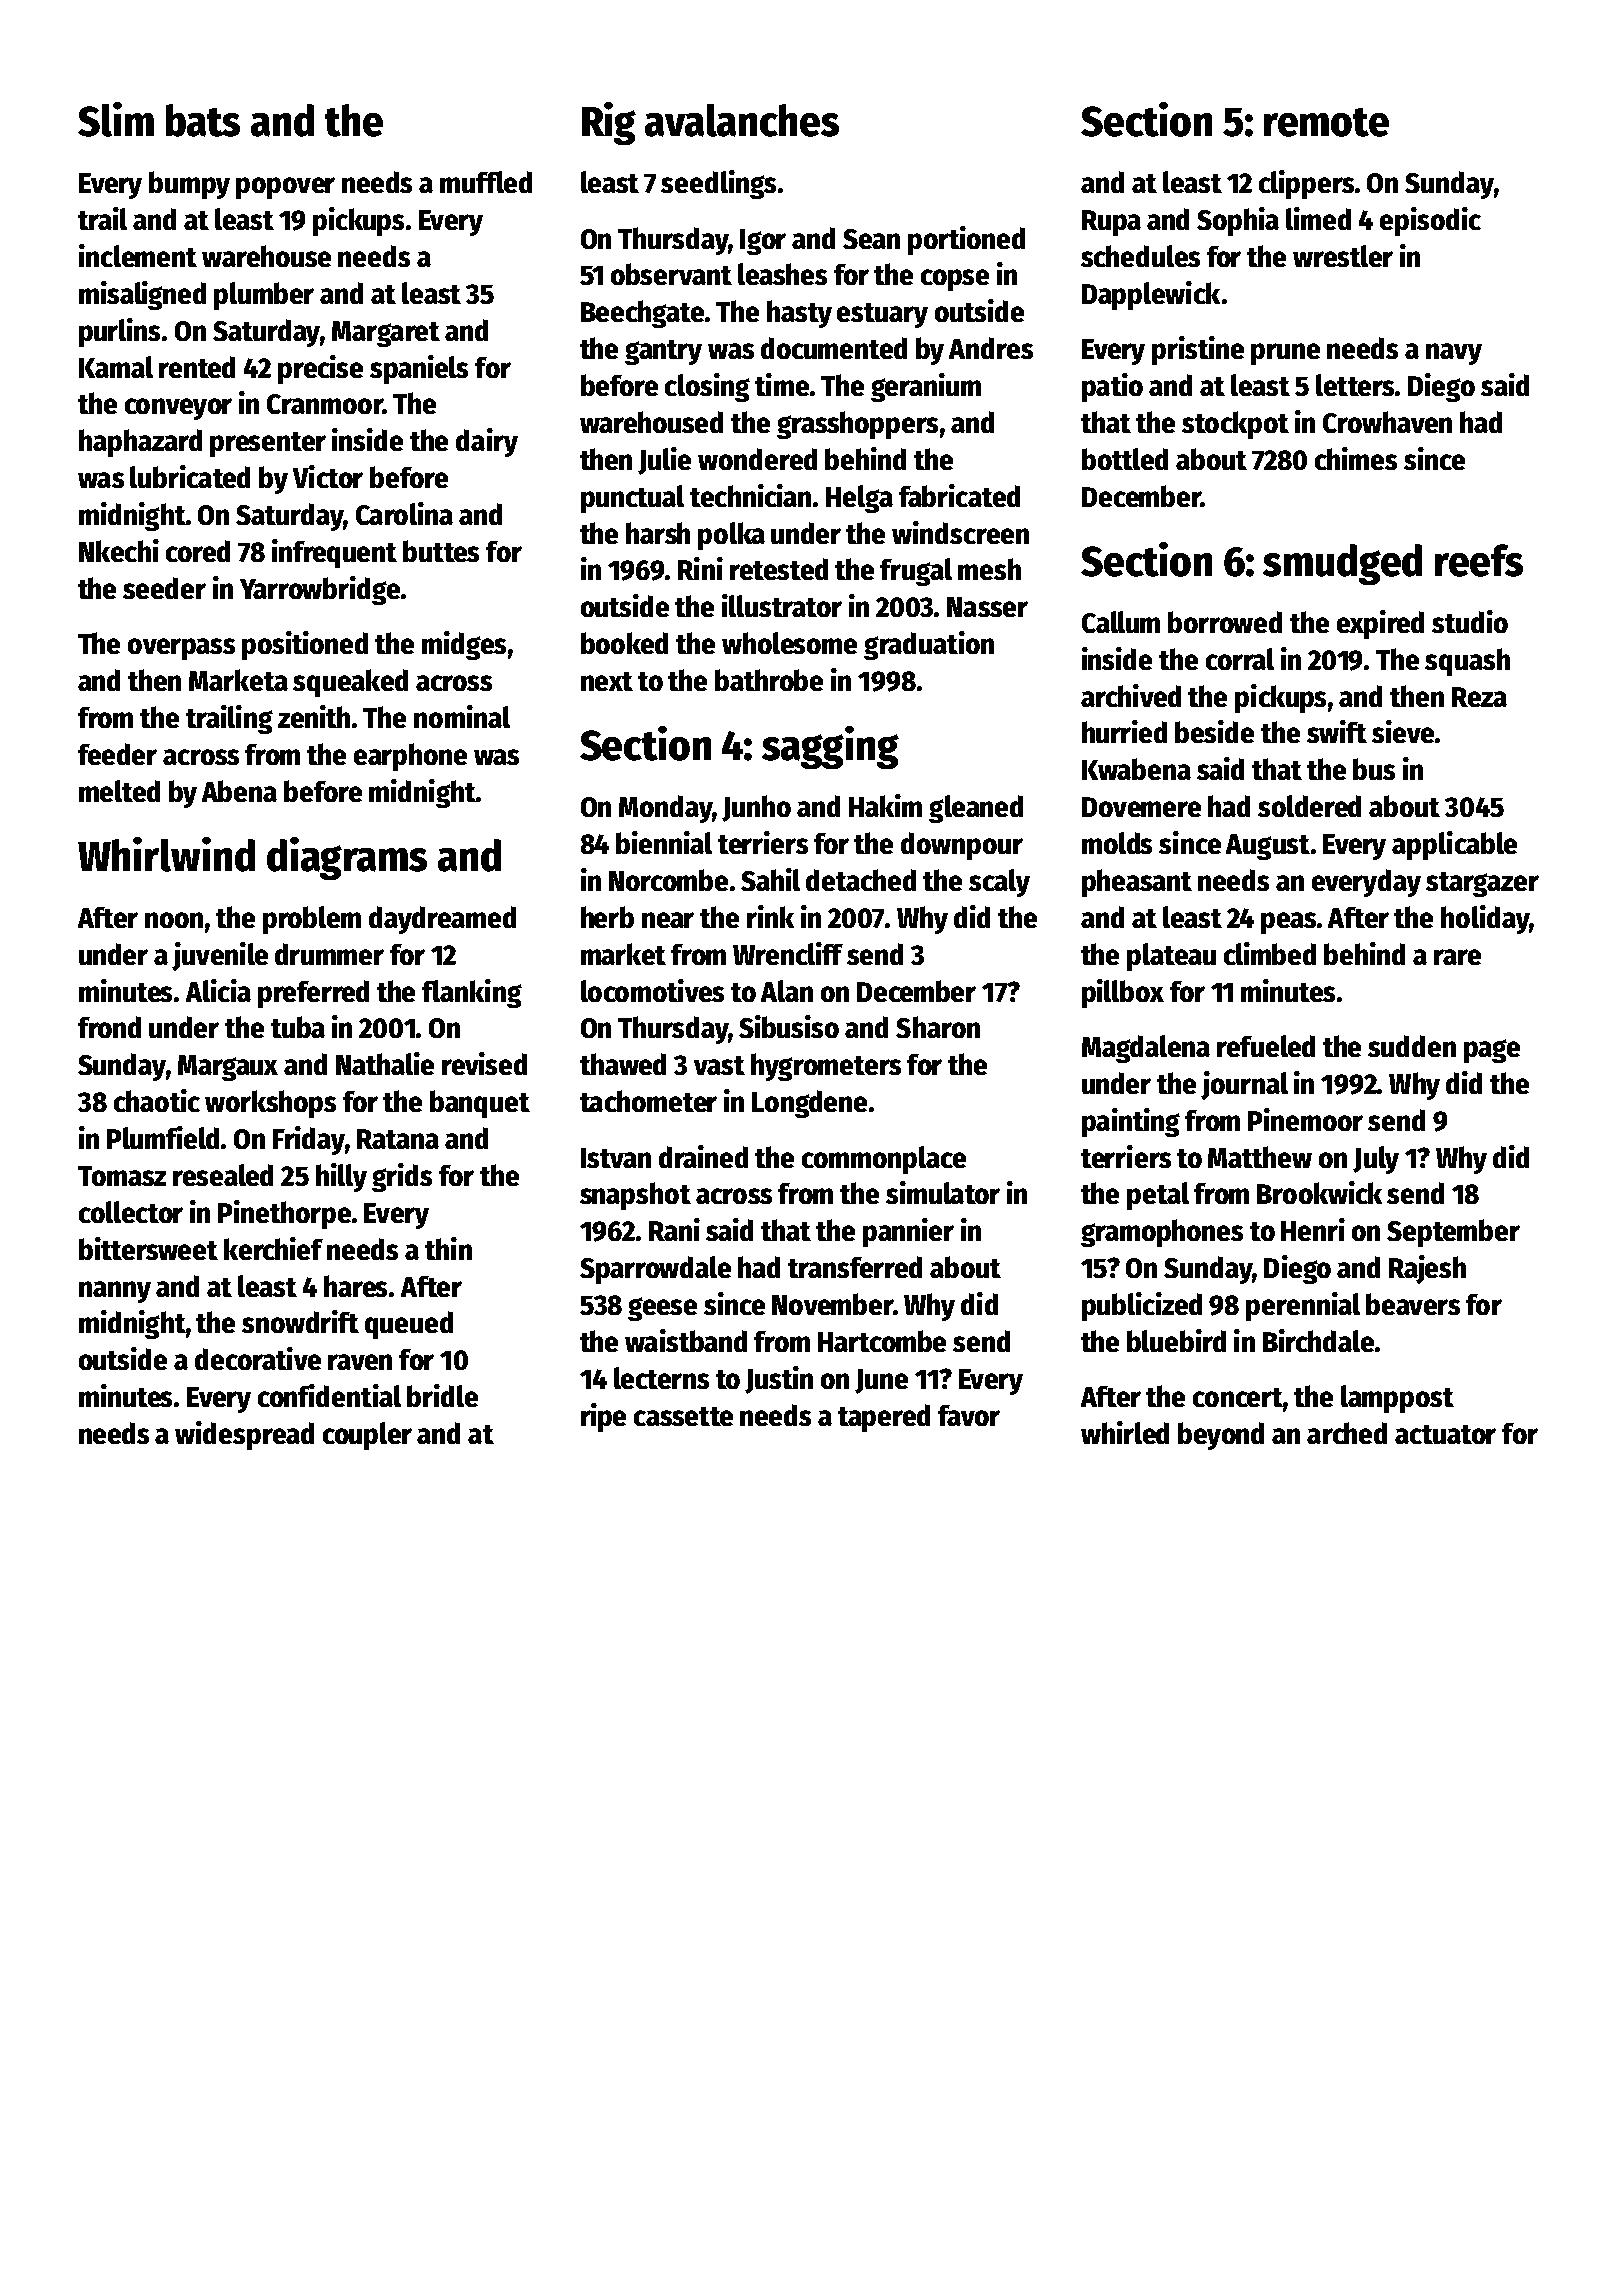 This page has height=2292, width=1620. I want to click on Crowhaven, so click(1387, 422).
